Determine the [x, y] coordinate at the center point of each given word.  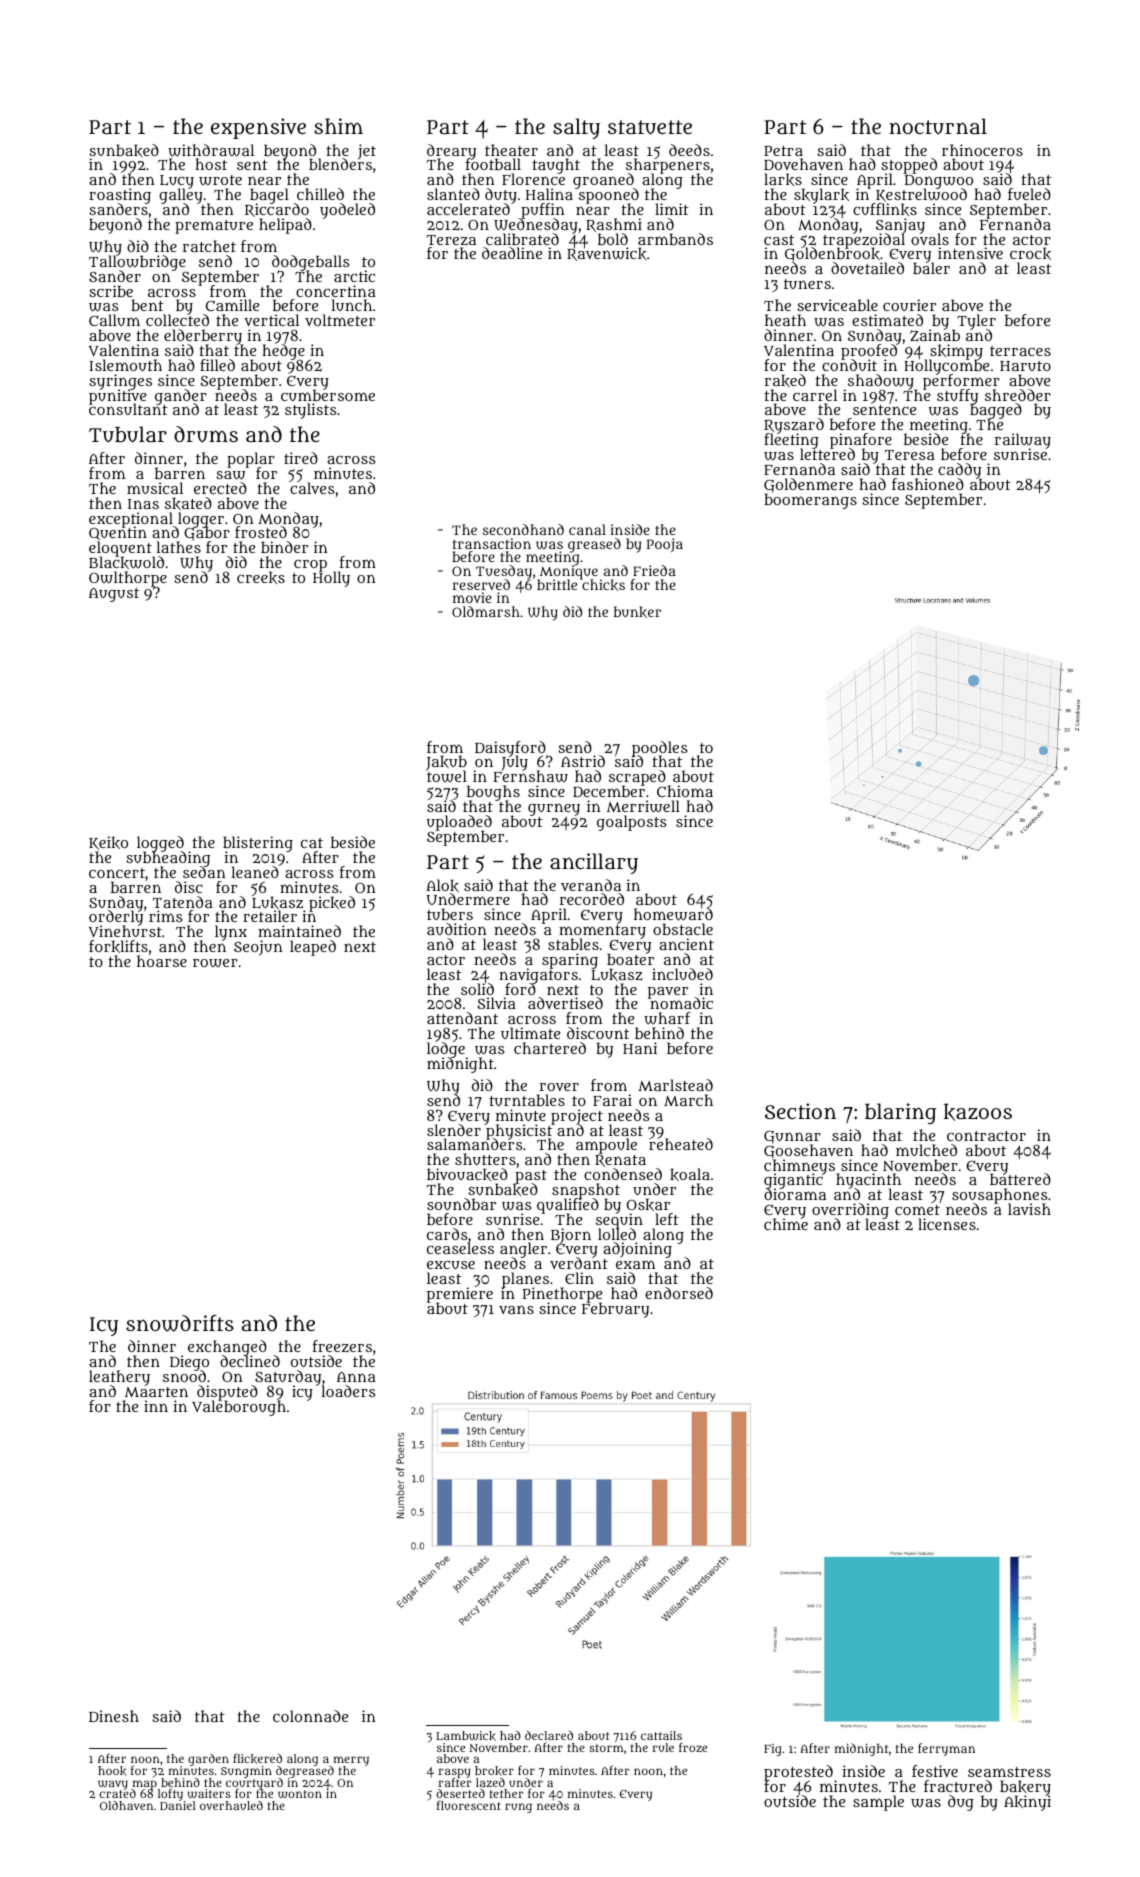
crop [310, 566]
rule [663, 1747]
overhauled [231, 1805]
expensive [258, 128]
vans [516, 1309]
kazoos [978, 1112]
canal [587, 529]
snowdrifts [180, 1323]
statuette [650, 127]
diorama [795, 1194]
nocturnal [938, 126]
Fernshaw [531, 777]
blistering [258, 844]
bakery [1025, 1788]
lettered [827, 454]
